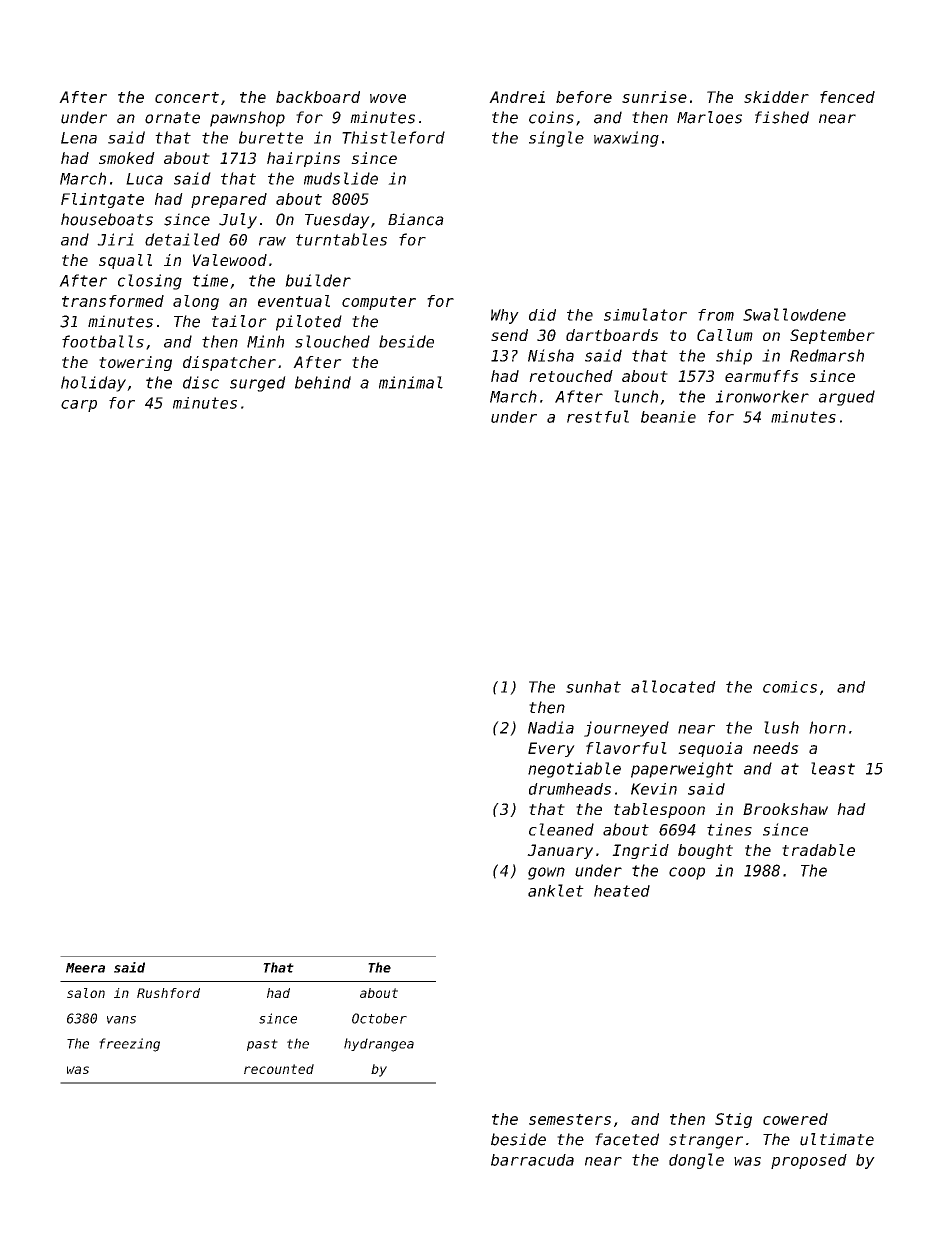 The image size is (952, 1233). Describe the element at coordinates (551, 749) in the screenshot. I see `Every` at that location.
